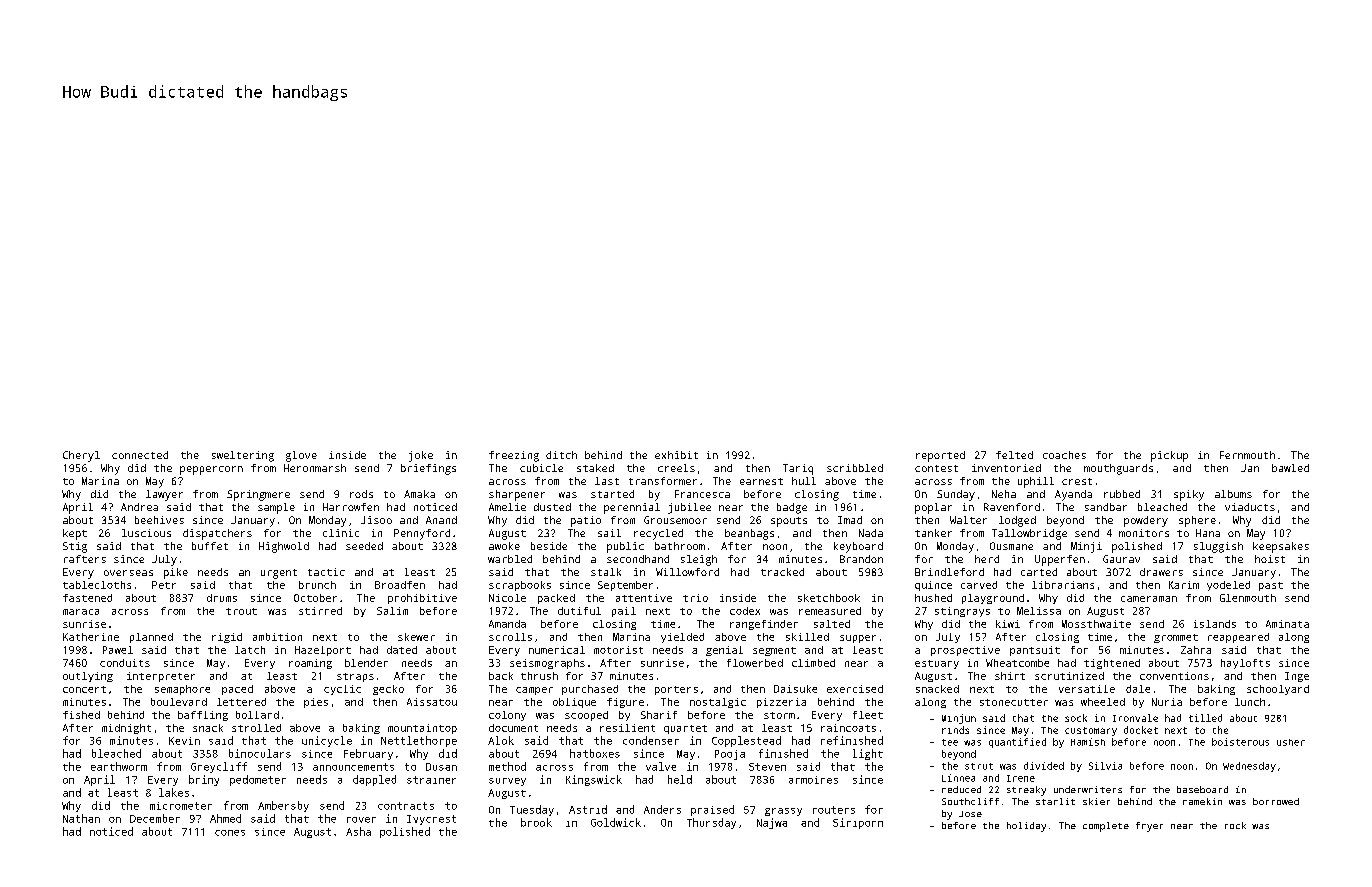 The image size is (1372, 887). What do you see at coordinates (1073, 495) in the document?
I see `Ayanda` at bounding box center [1073, 495].
